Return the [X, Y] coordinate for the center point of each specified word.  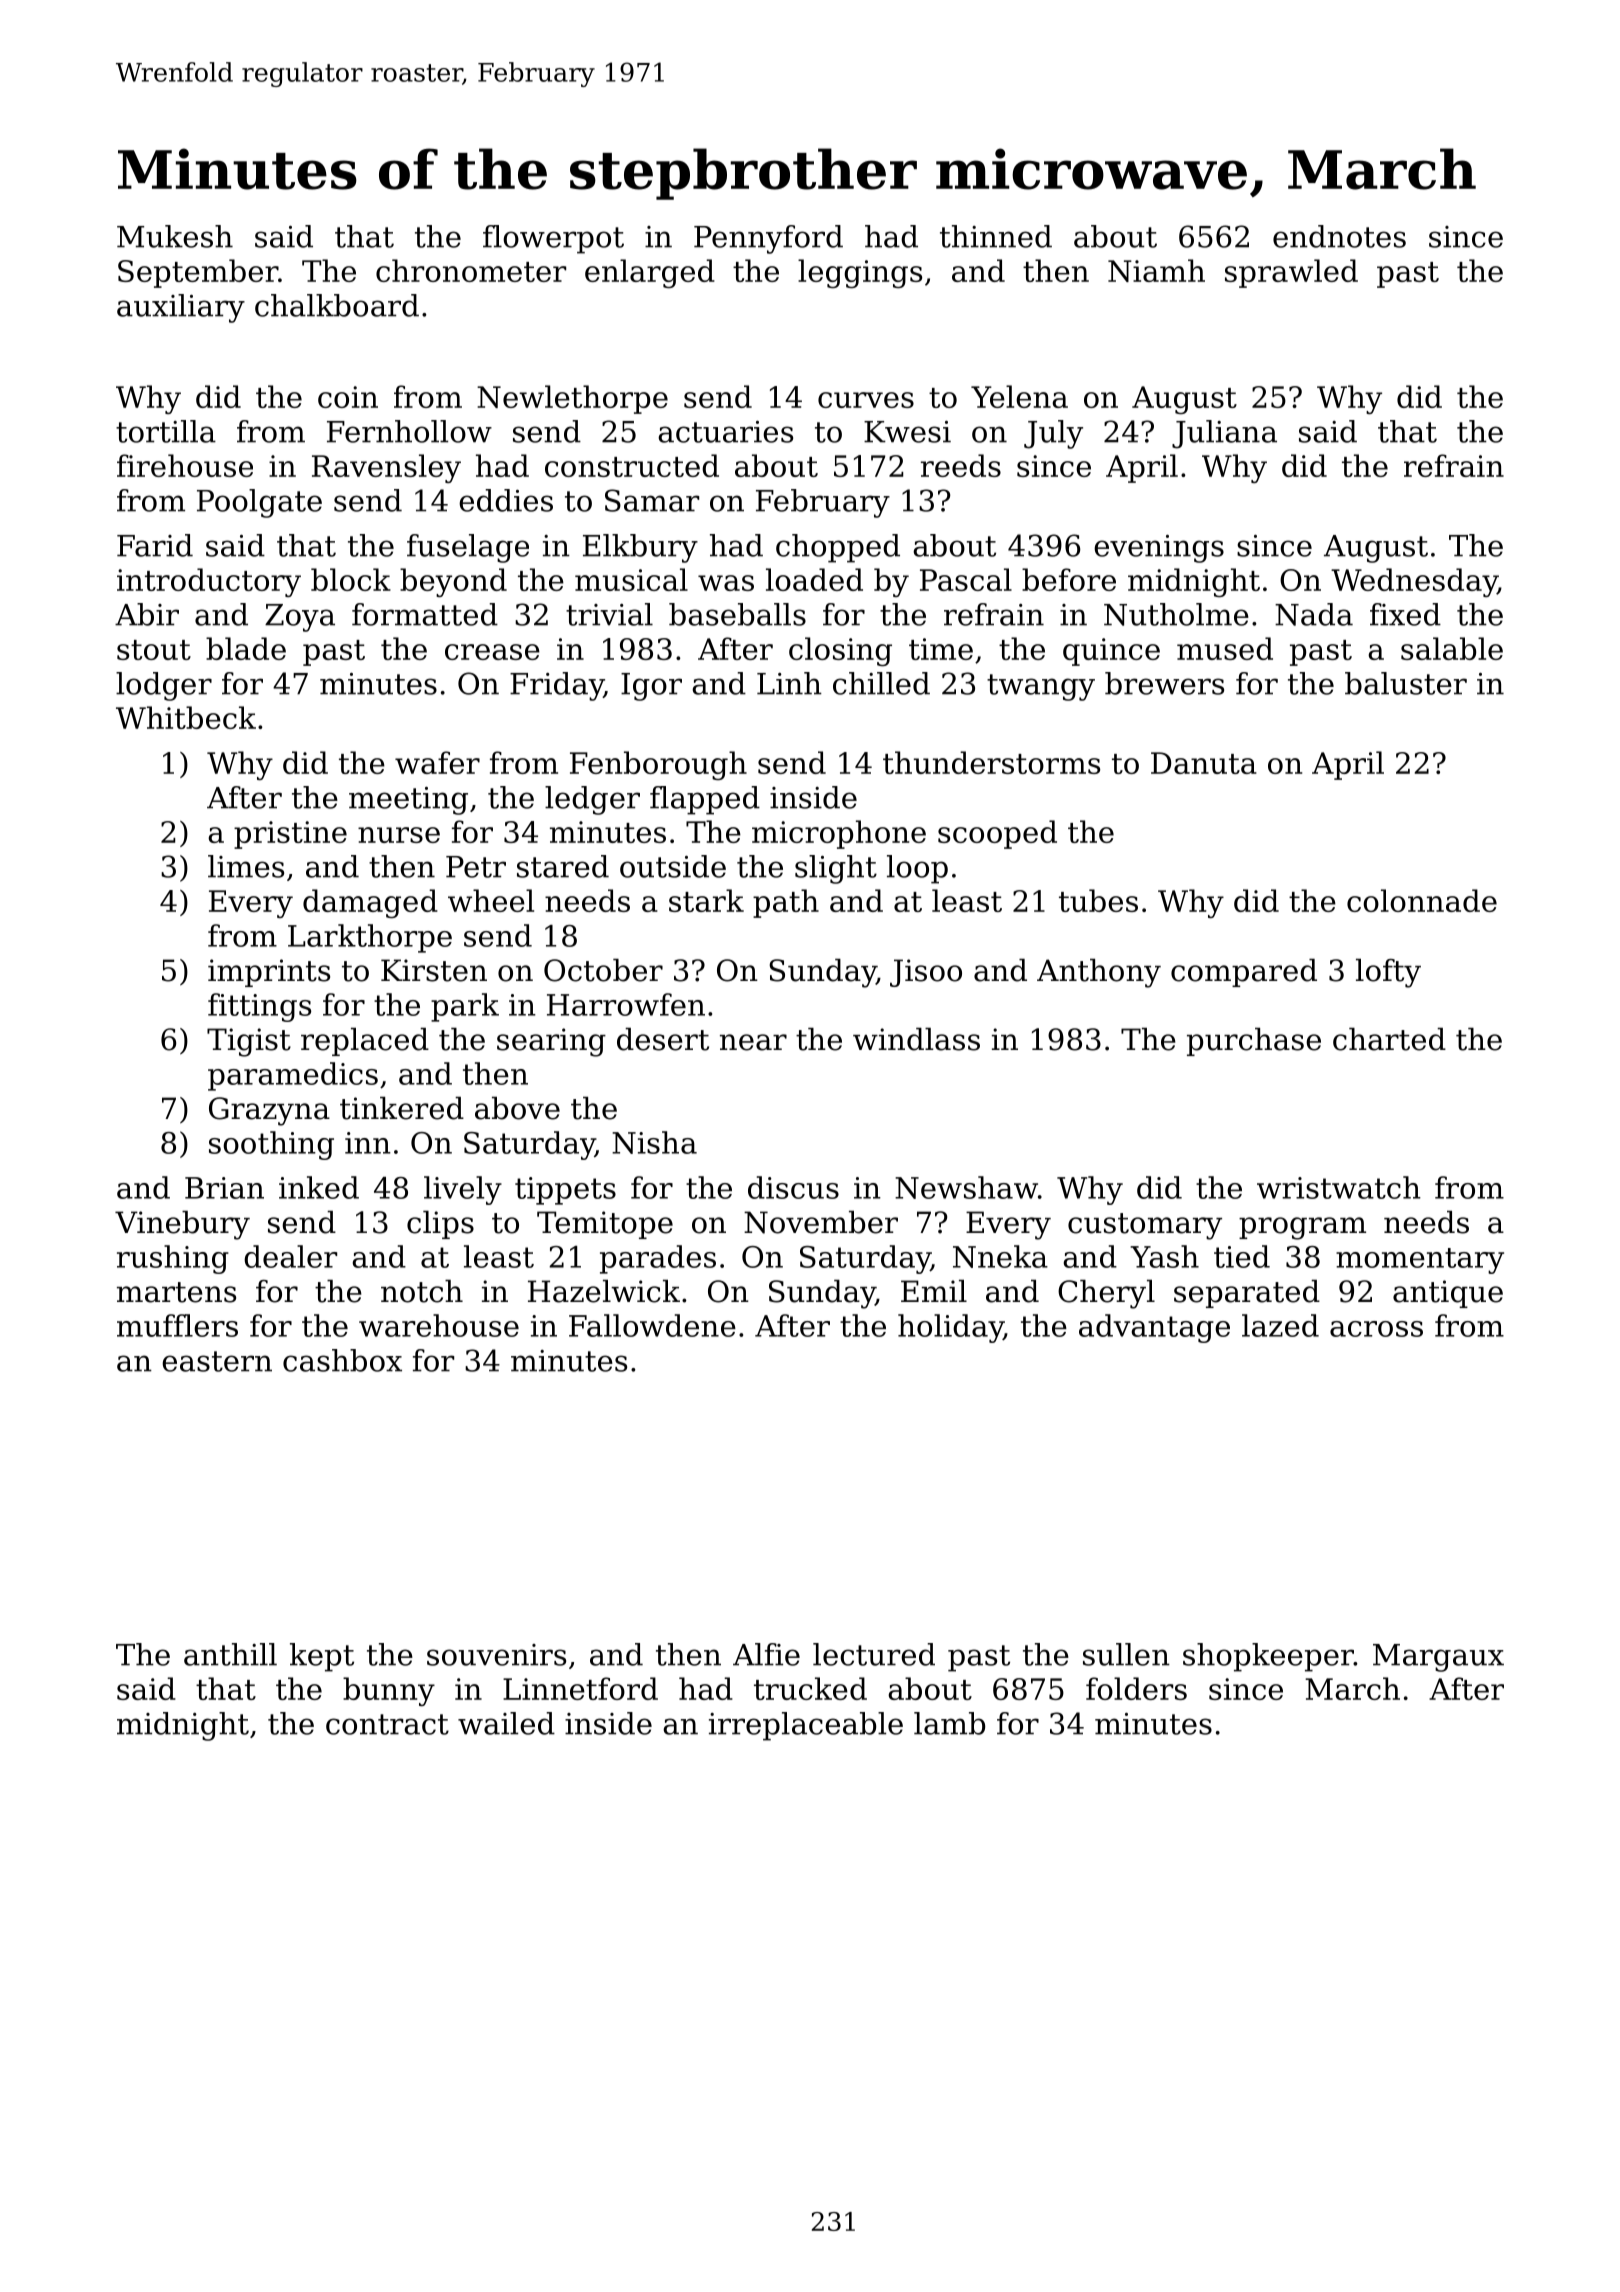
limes [246, 866]
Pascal [966, 579]
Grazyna [269, 1111]
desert [663, 1039]
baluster [1406, 683]
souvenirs [496, 1655]
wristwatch [1339, 1187]
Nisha [654, 1142]
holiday [951, 1328]
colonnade [1422, 900]
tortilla [166, 431]
